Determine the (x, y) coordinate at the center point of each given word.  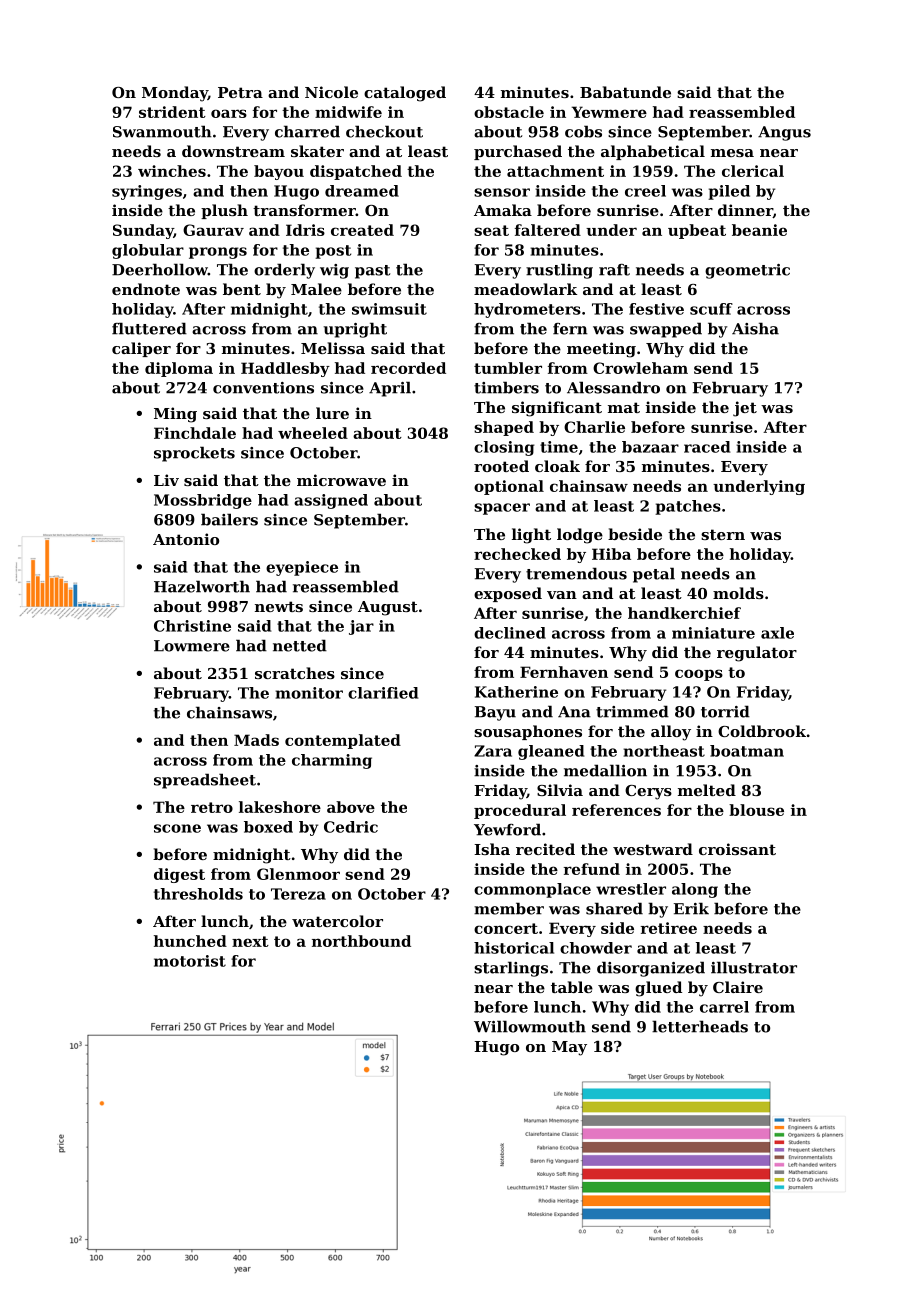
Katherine (516, 692)
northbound (361, 941)
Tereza (298, 894)
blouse (756, 810)
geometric (747, 271)
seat (491, 230)
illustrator (754, 967)
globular (148, 251)
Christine (192, 626)
